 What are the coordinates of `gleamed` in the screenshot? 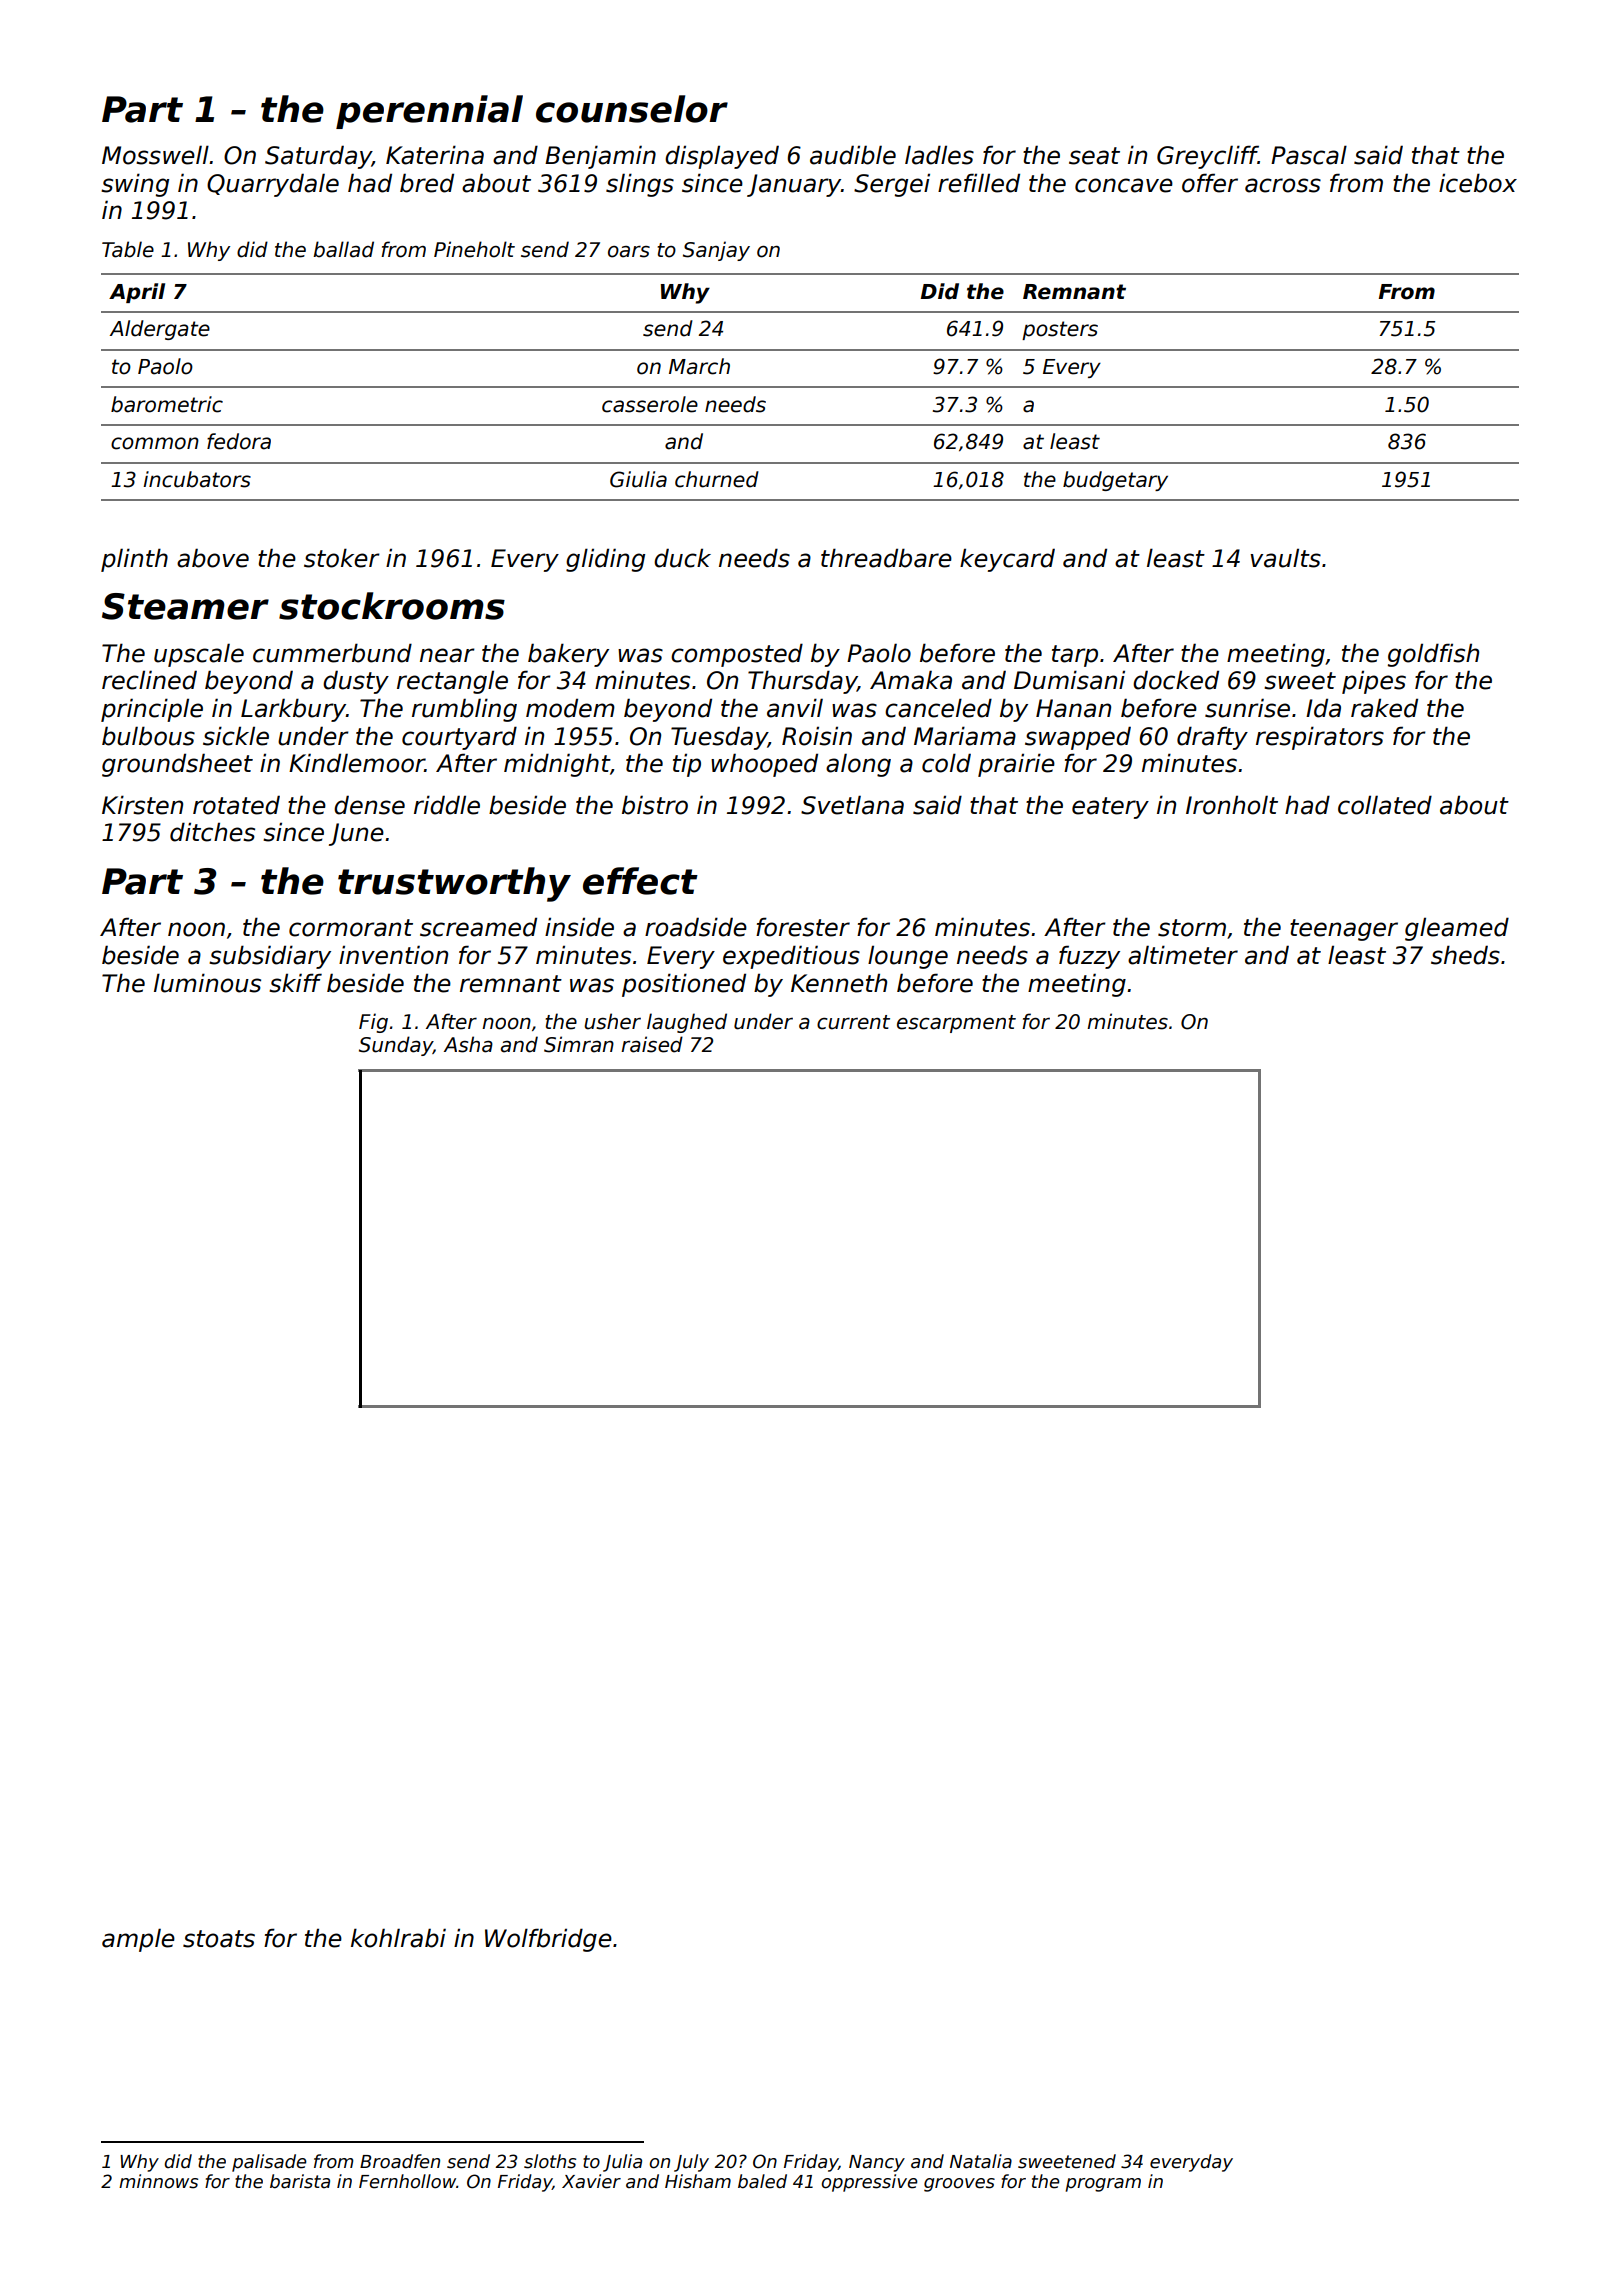 It's located at (1457, 929).
